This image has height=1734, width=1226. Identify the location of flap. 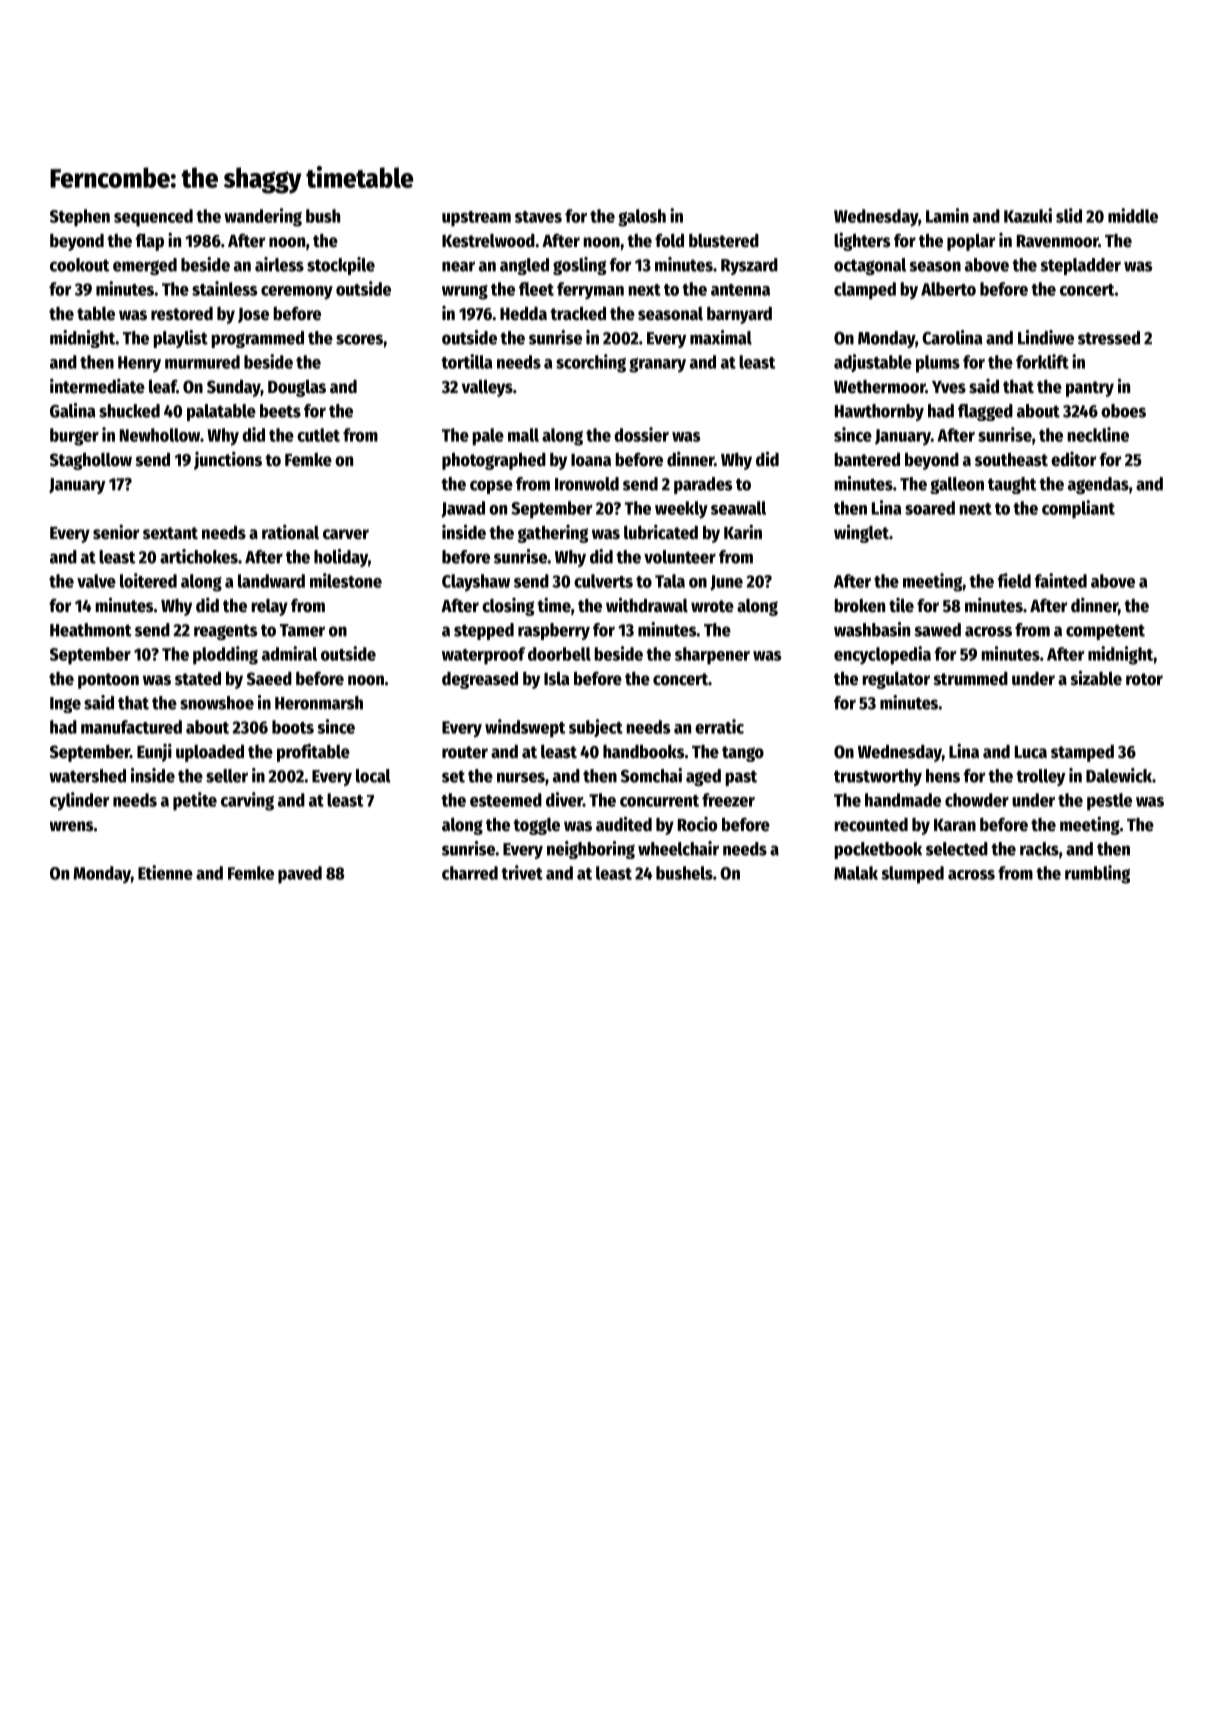
(150, 242).
